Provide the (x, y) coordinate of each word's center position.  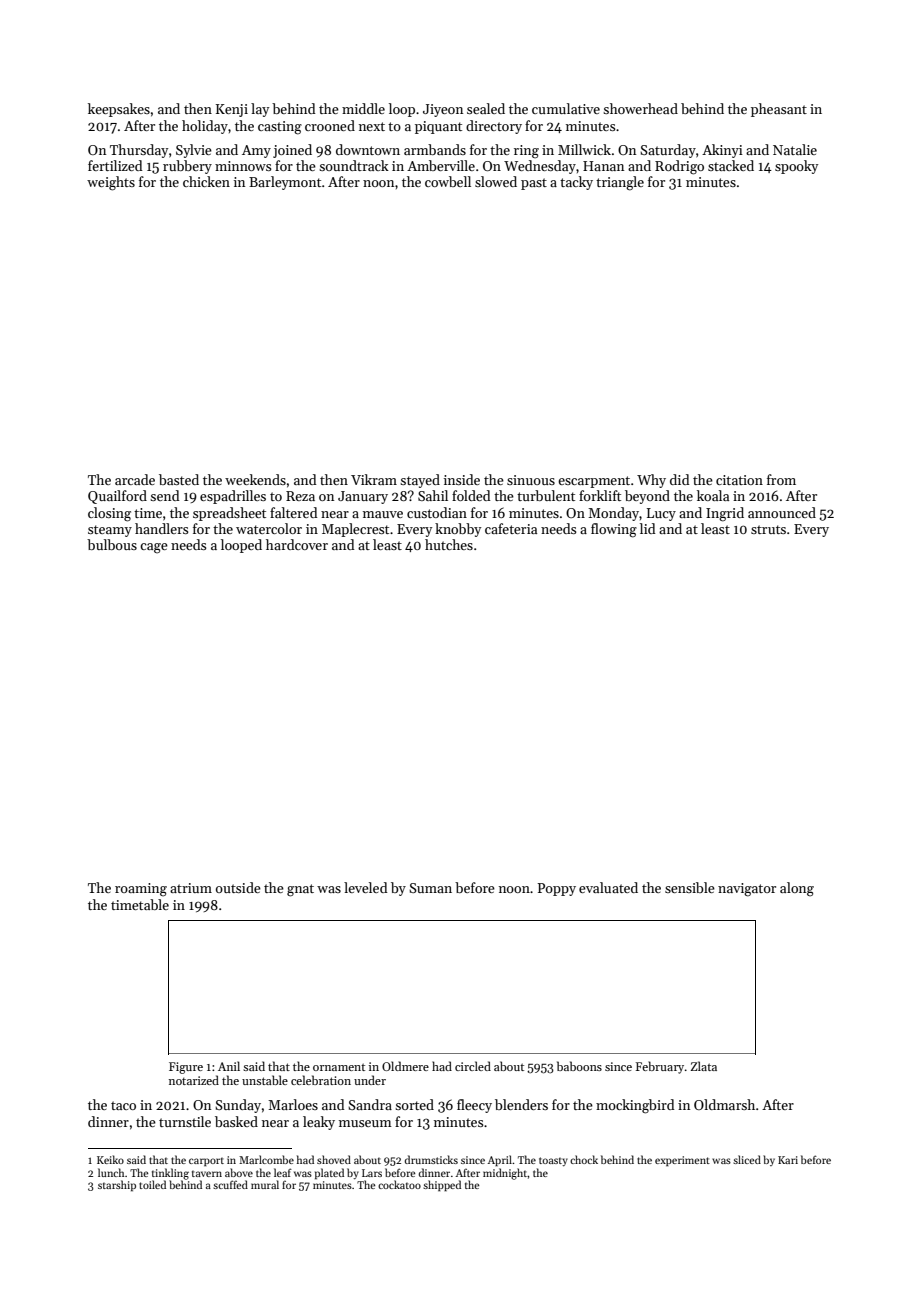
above (239, 1172)
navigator (747, 890)
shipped (442, 1186)
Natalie (795, 149)
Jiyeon (443, 110)
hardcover (297, 544)
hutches (449, 544)
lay (260, 110)
